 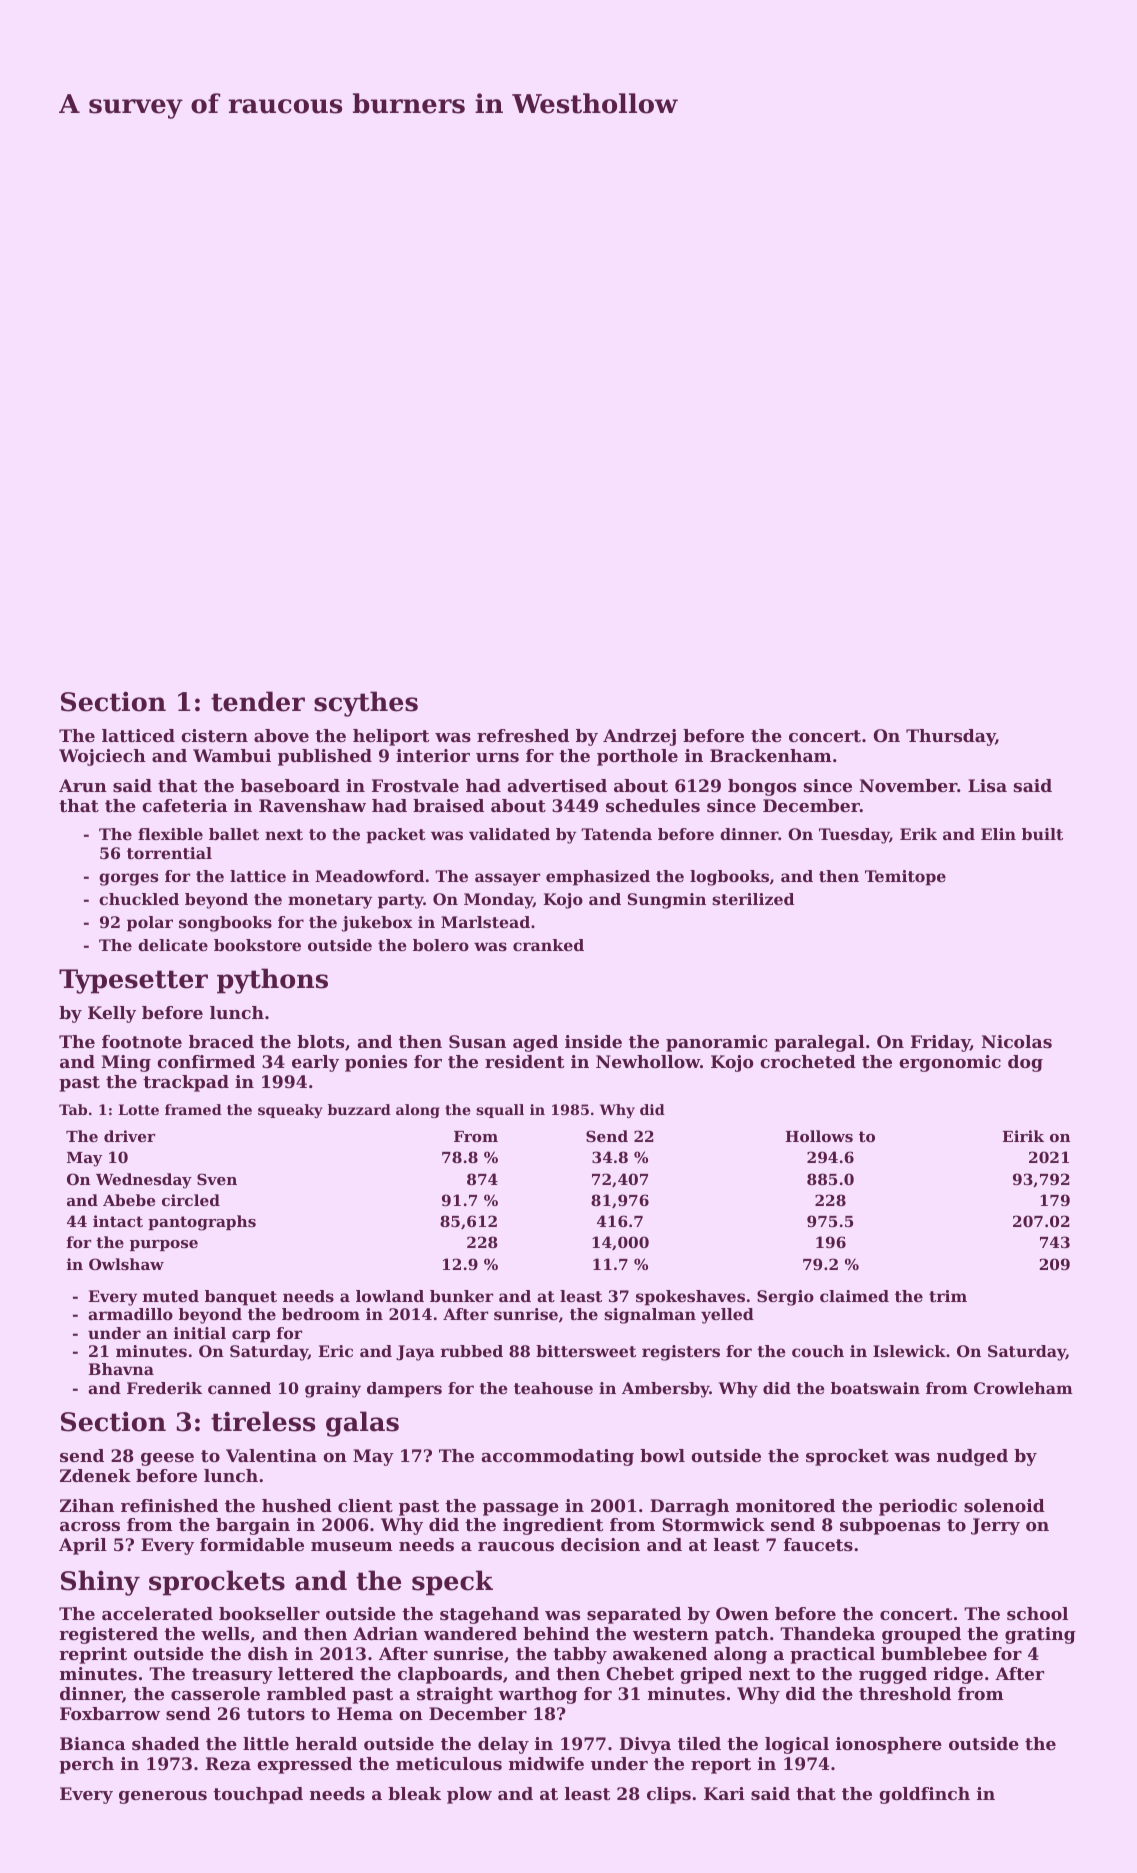 I want to click on touchpad, so click(x=258, y=1795).
